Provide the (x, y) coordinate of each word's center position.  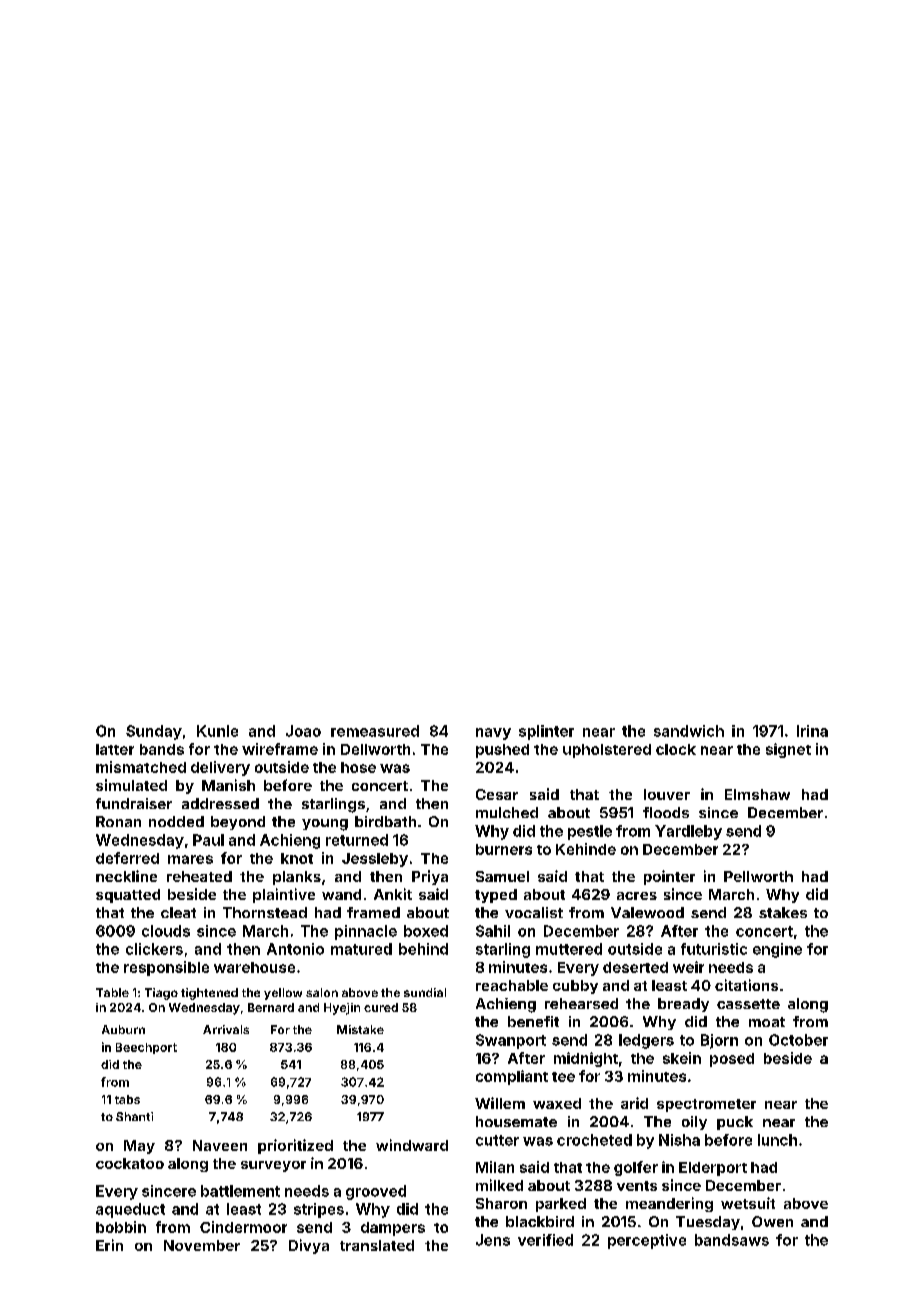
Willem (500, 1103)
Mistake (360, 1029)
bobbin (121, 1227)
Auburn (123, 1029)
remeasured (375, 731)
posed (732, 1060)
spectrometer (706, 1105)
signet (788, 750)
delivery (220, 768)
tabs (127, 1099)
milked (499, 1185)
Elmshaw (757, 794)
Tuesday (708, 1223)
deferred (127, 858)
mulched (507, 812)
